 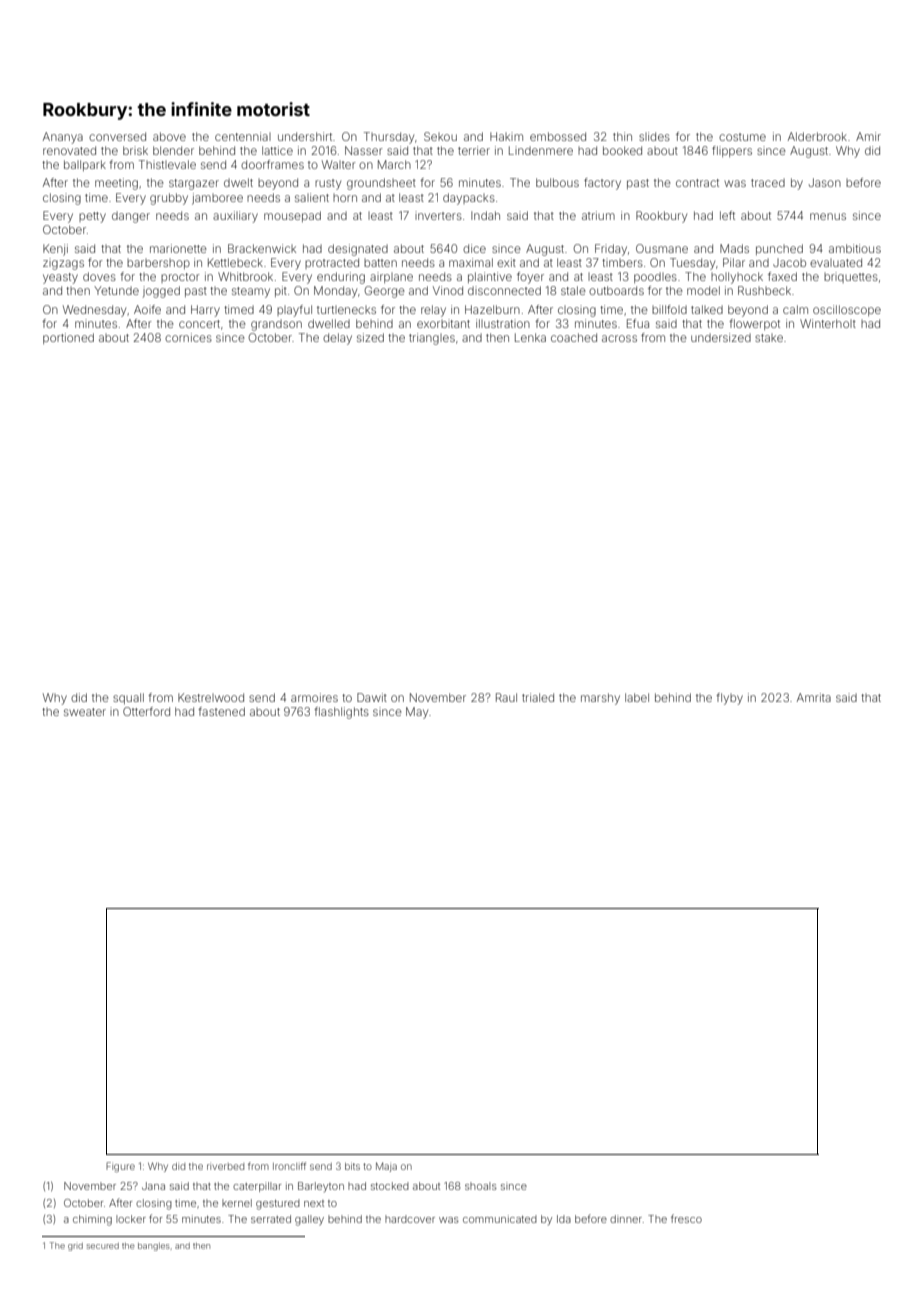 What do you see at coordinates (154, 1247) in the screenshot?
I see `bangles` at bounding box center [154, 1247].
